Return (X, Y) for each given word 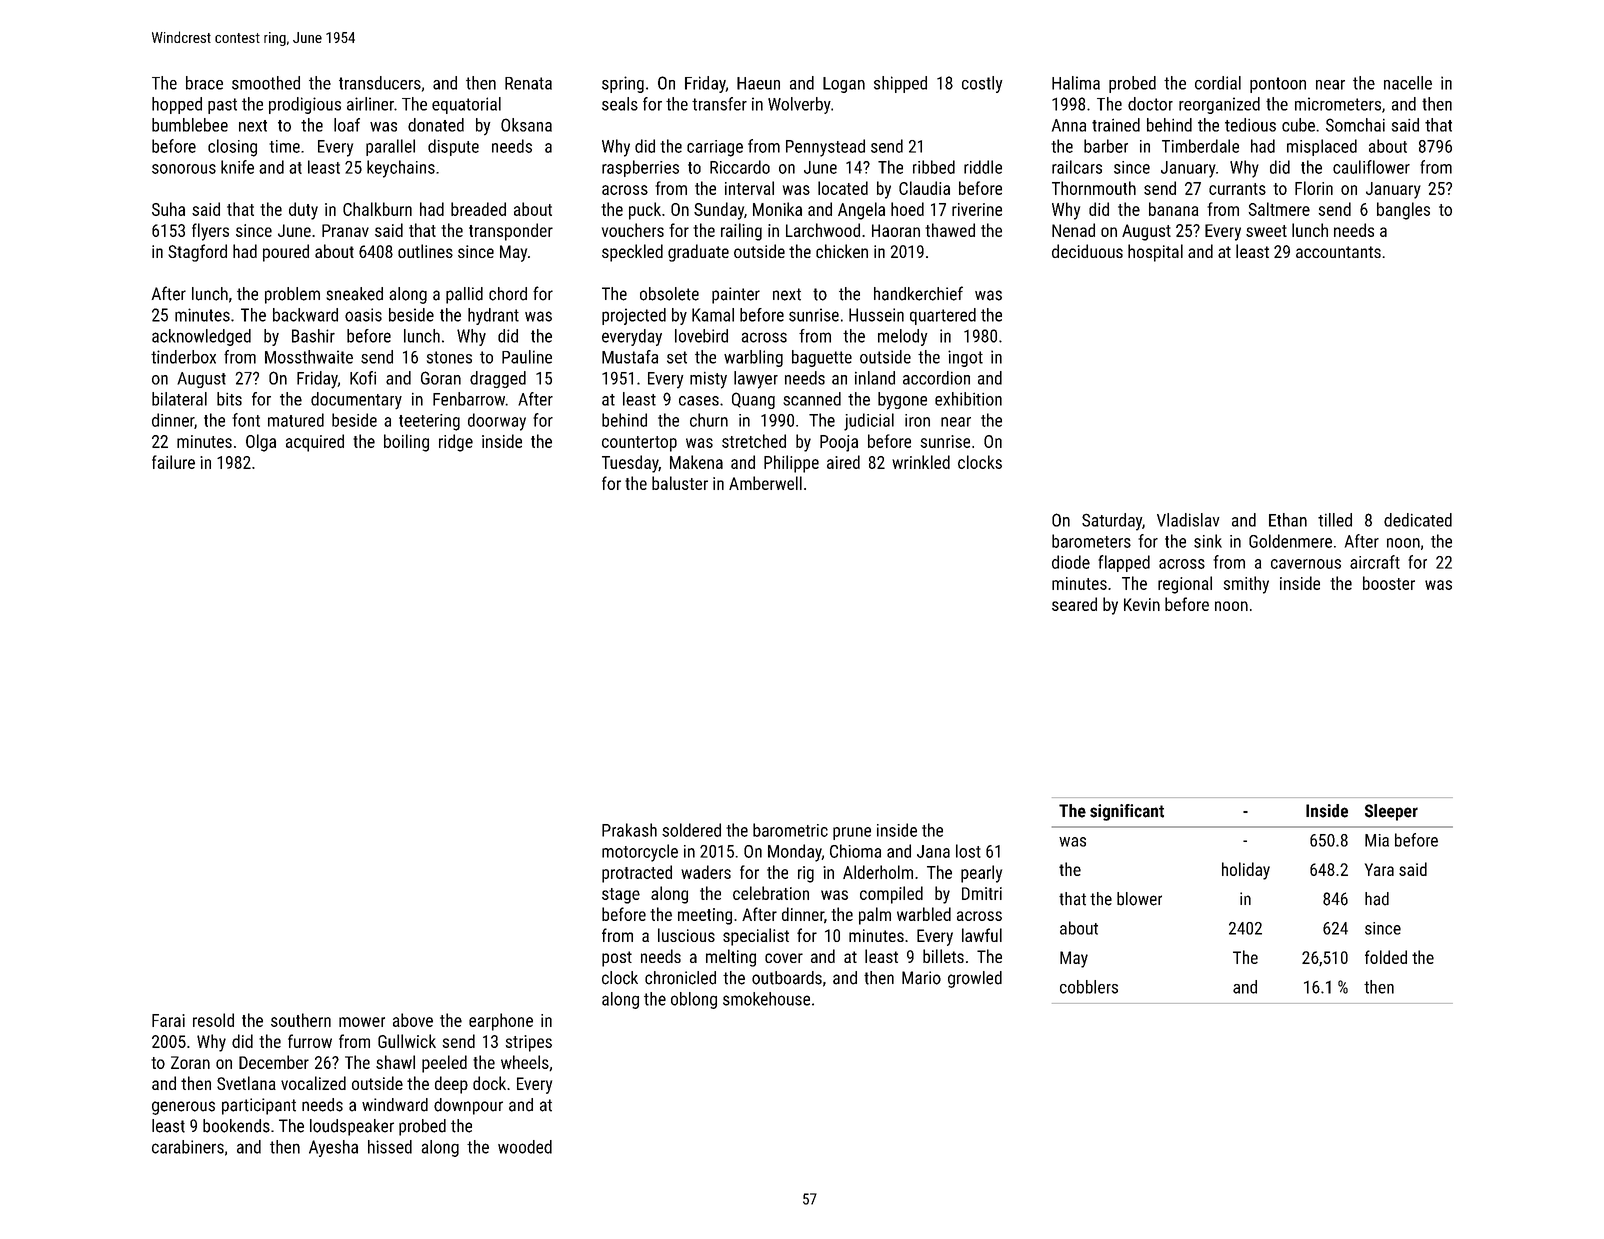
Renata (528, 83)
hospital (1155, 253)
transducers (380, 83)
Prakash (629, 830)
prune (852, 833)
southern (301, 1020)
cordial (1218, 83)
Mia (1377, 840)
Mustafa (630, 357)
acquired (315, 443)
